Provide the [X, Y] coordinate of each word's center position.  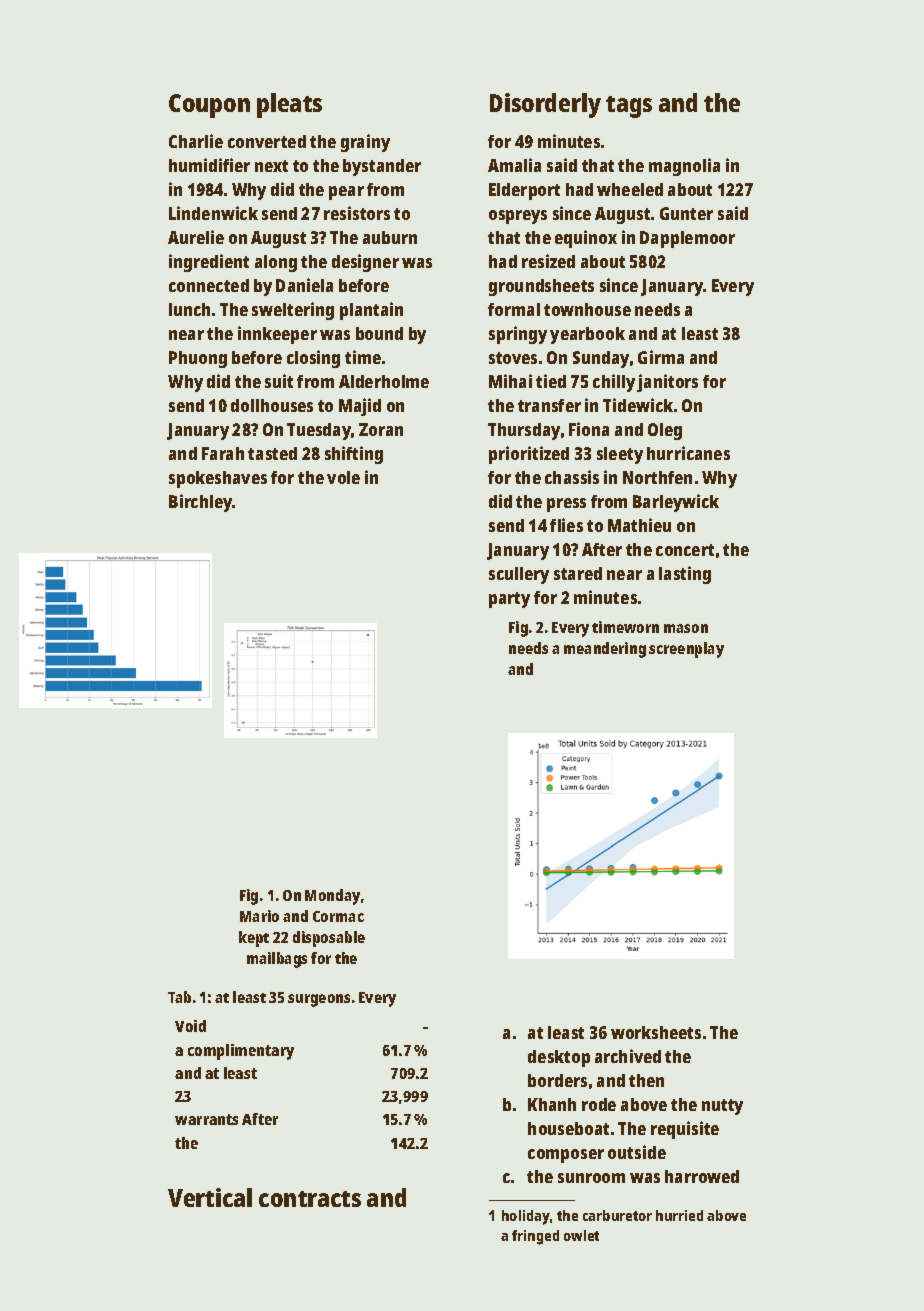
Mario [259, 916]
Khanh [552, 1104]
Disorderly [545, 105]
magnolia [684, 167]
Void [190, 1026]
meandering [605, 650]
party [509, 600]
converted [267, 141]
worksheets [656, 1032]
